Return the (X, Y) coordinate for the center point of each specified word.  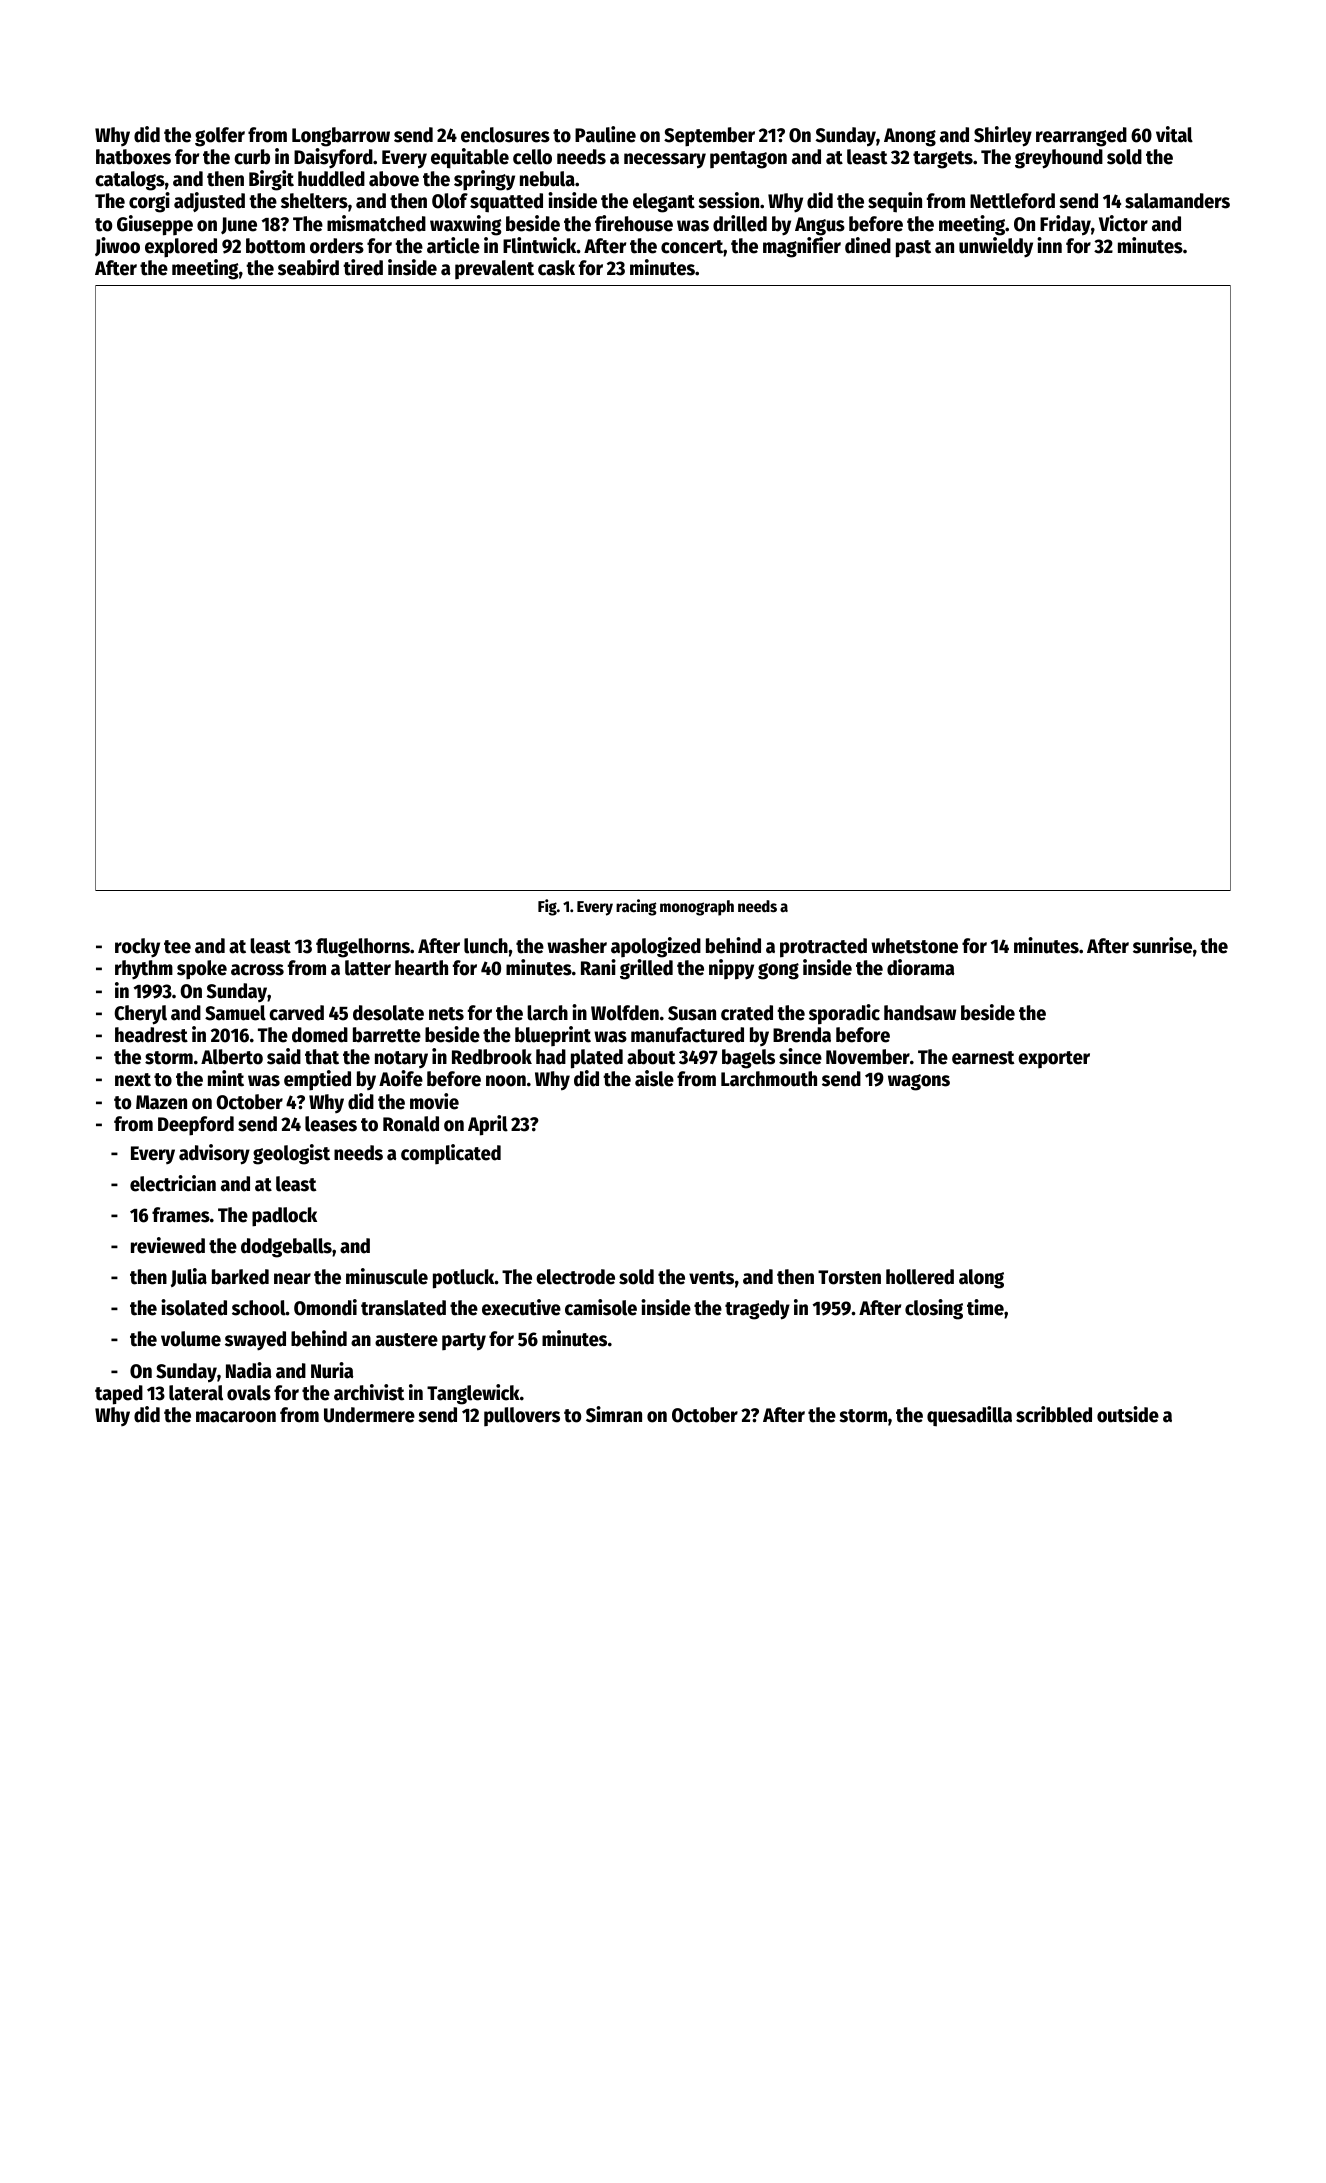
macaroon (236, 1417)
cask (556, 268)
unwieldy (996, 247)
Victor (1123, 223)
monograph (697, 908)
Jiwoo (117, 246)
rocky (137, 948)
